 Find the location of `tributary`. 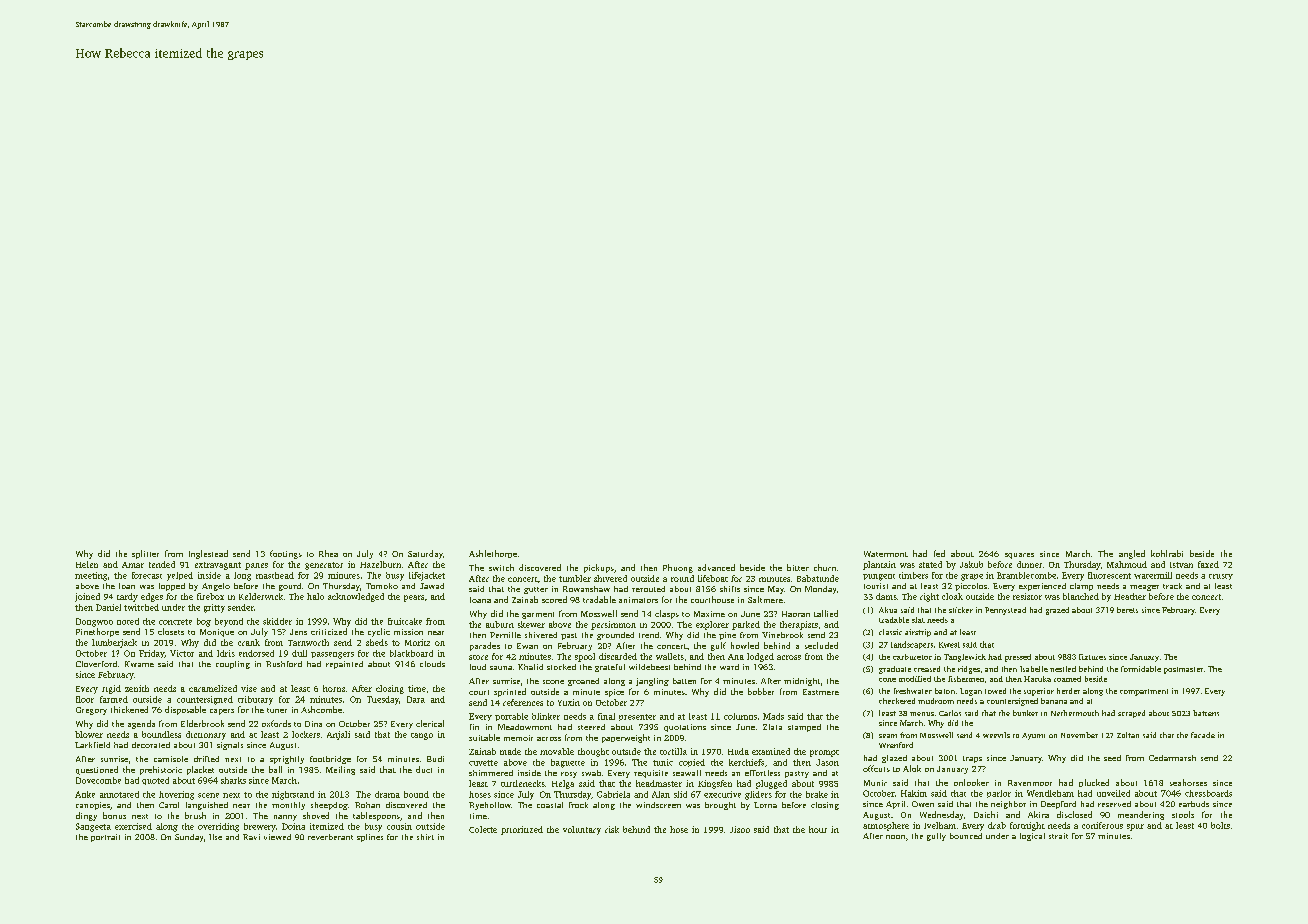

tributary is located at coordinates (255, 700).
